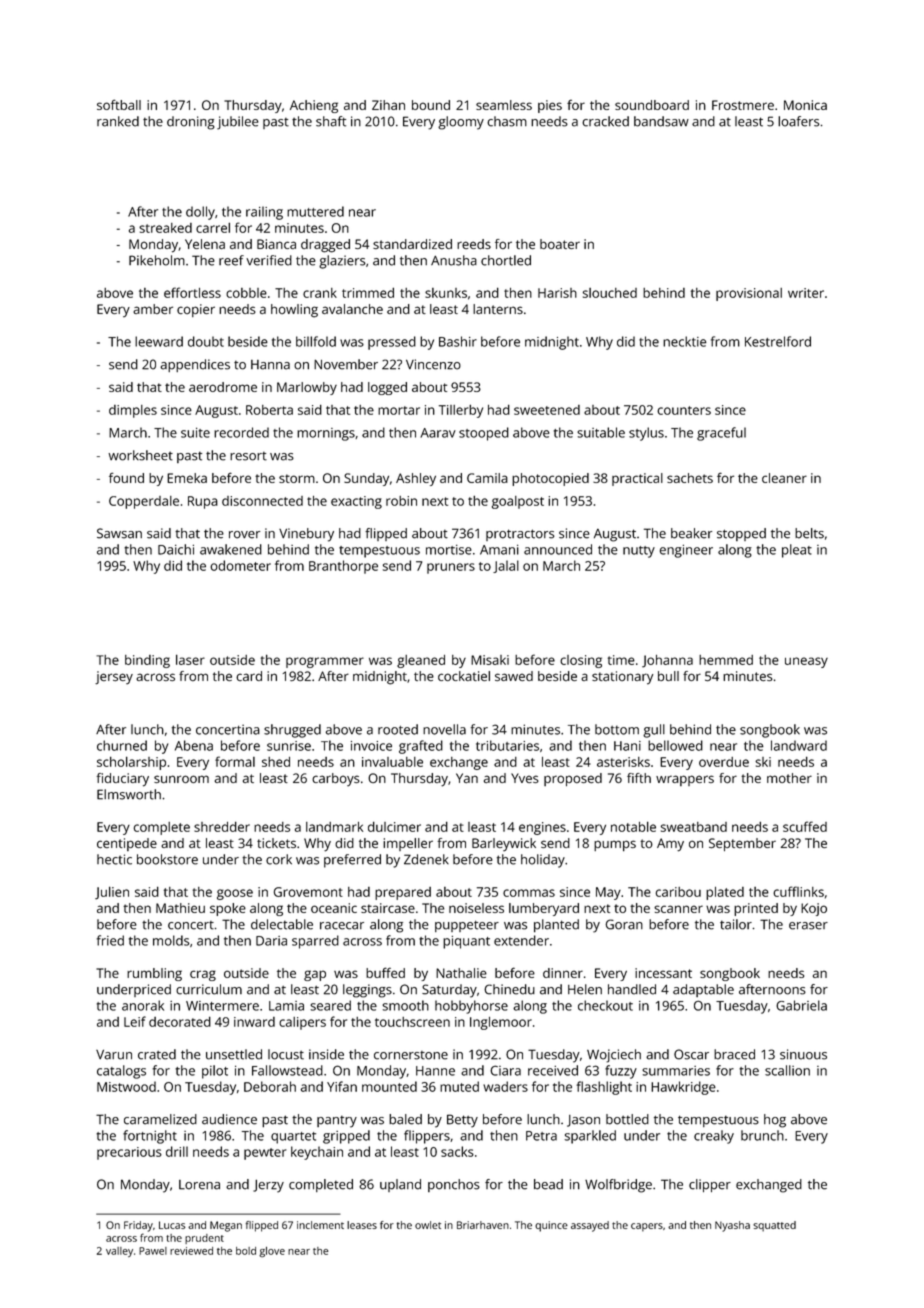 The height and width of the image is (1308, 924). I want to click on spoke, so click(228, 909).
